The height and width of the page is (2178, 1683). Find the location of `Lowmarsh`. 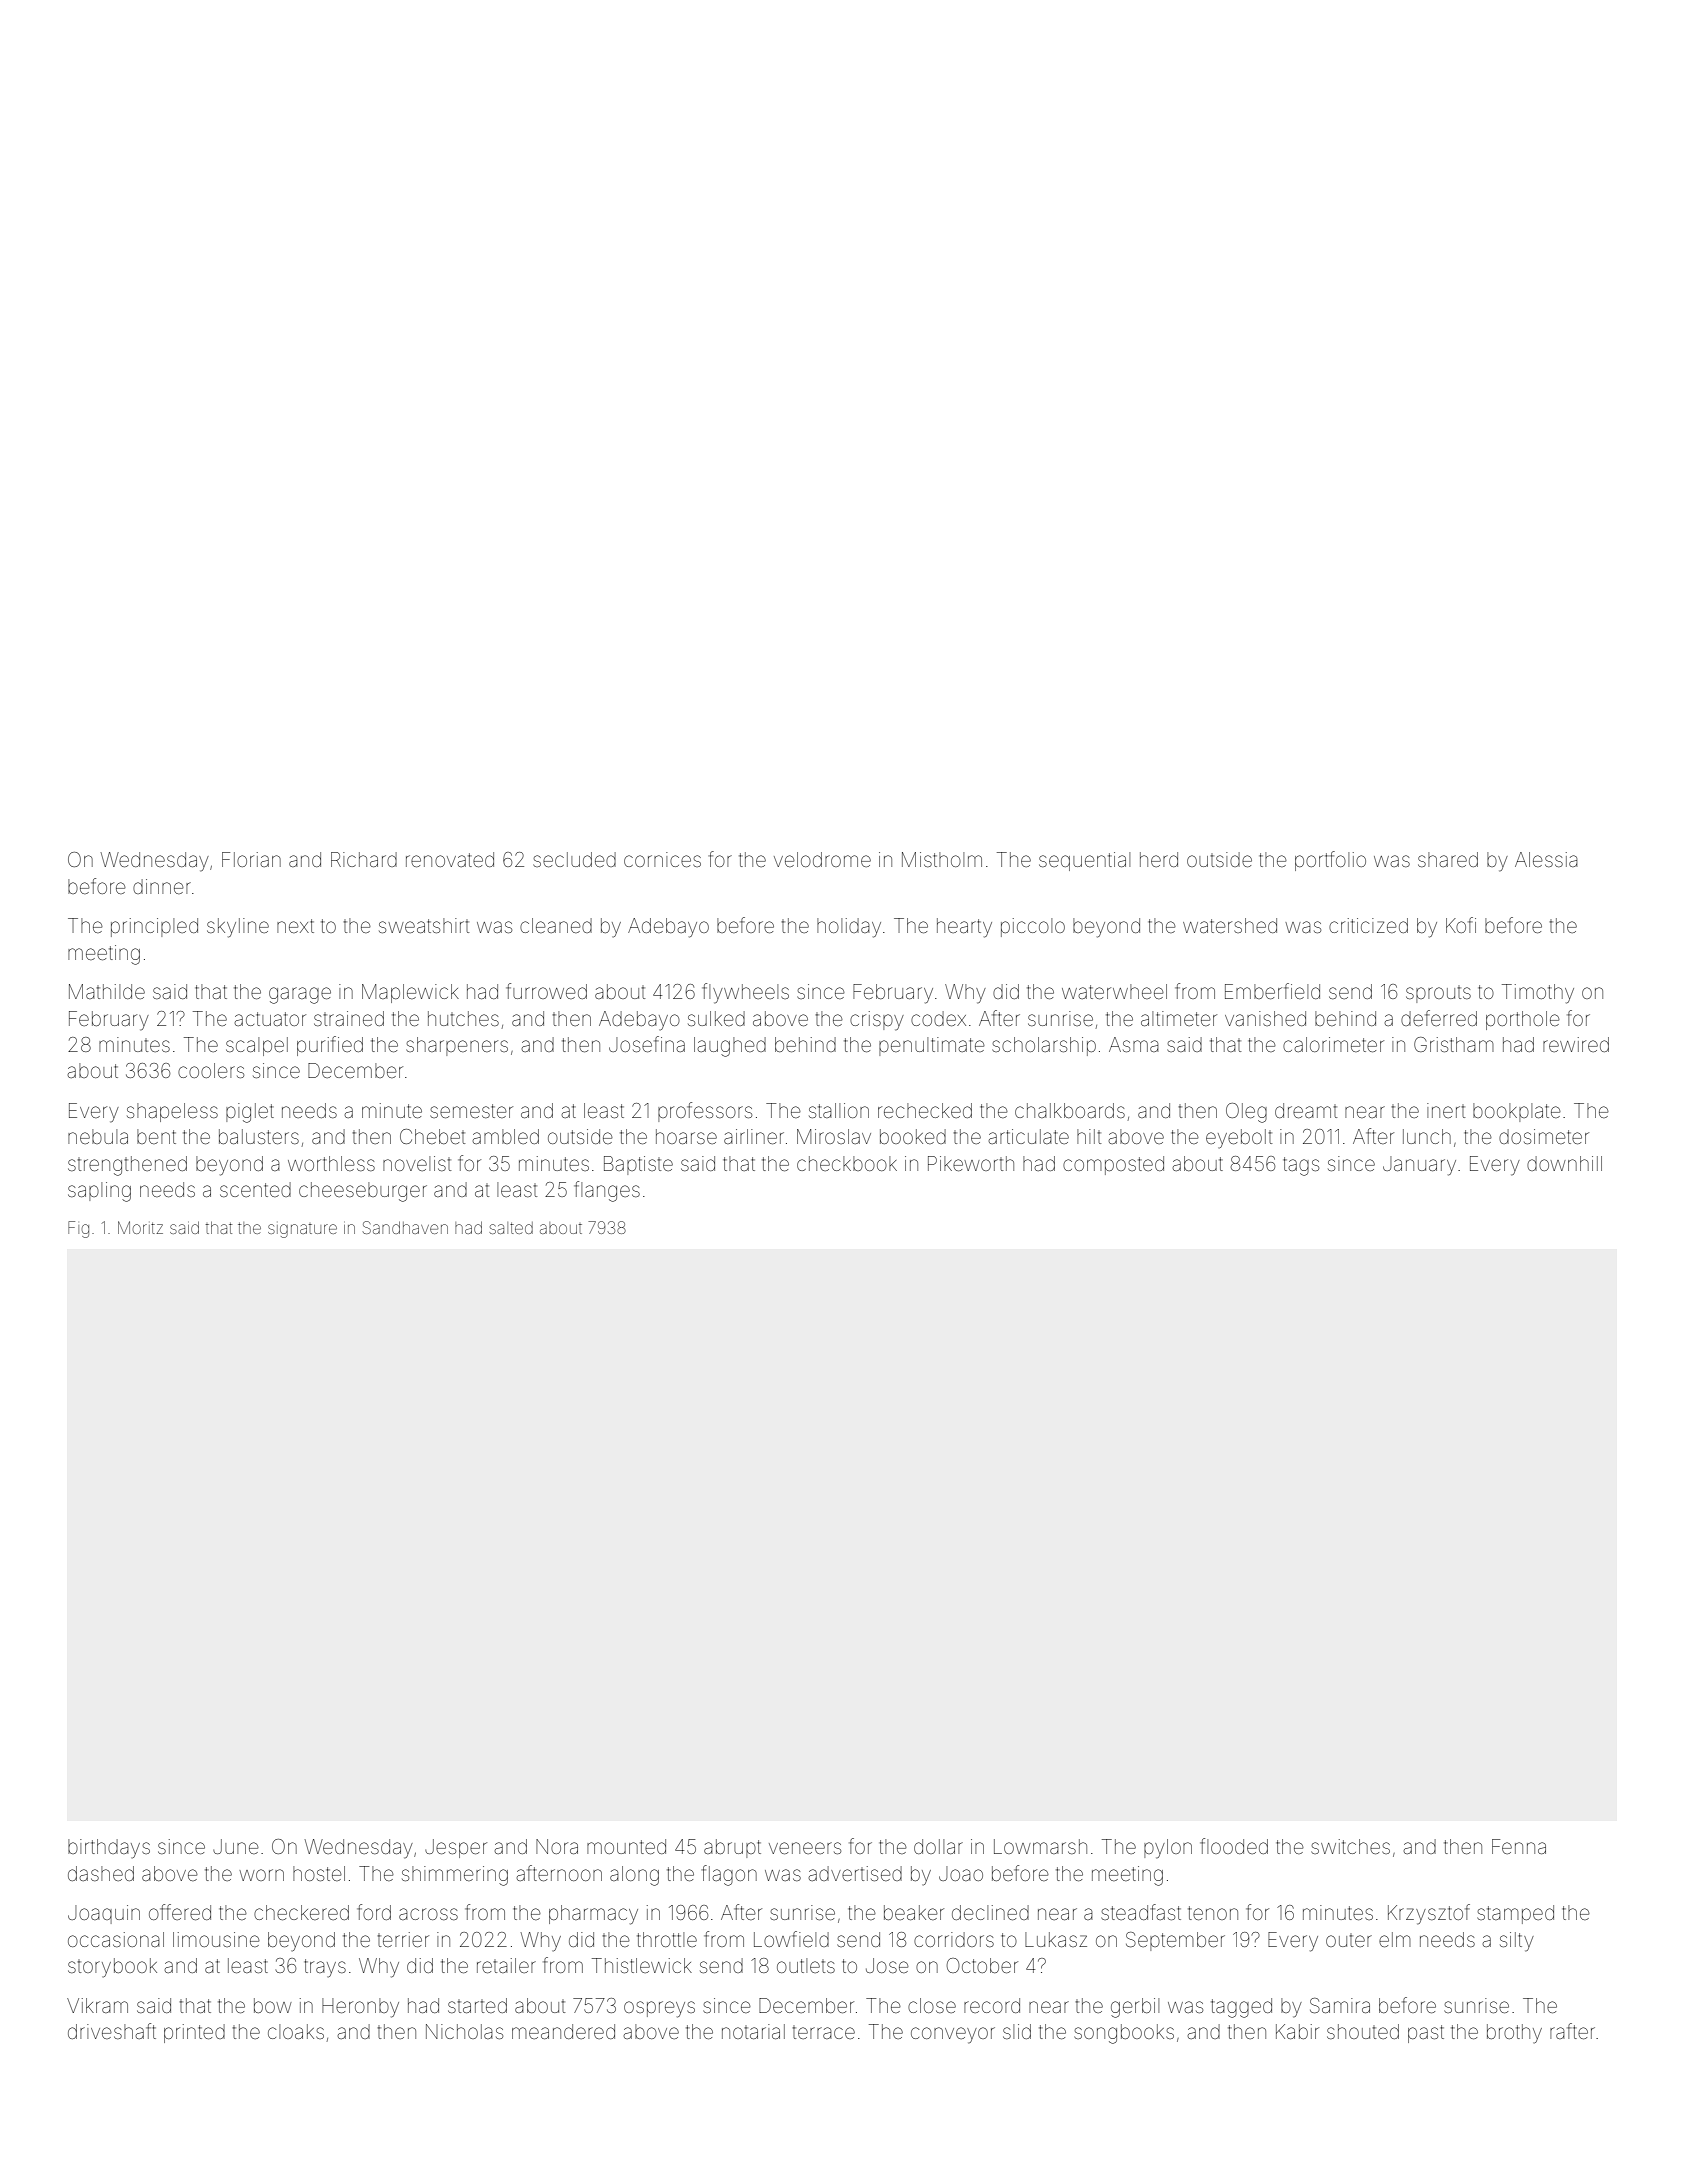

Lowmarsh is located at coordinates (1040, 1846).
